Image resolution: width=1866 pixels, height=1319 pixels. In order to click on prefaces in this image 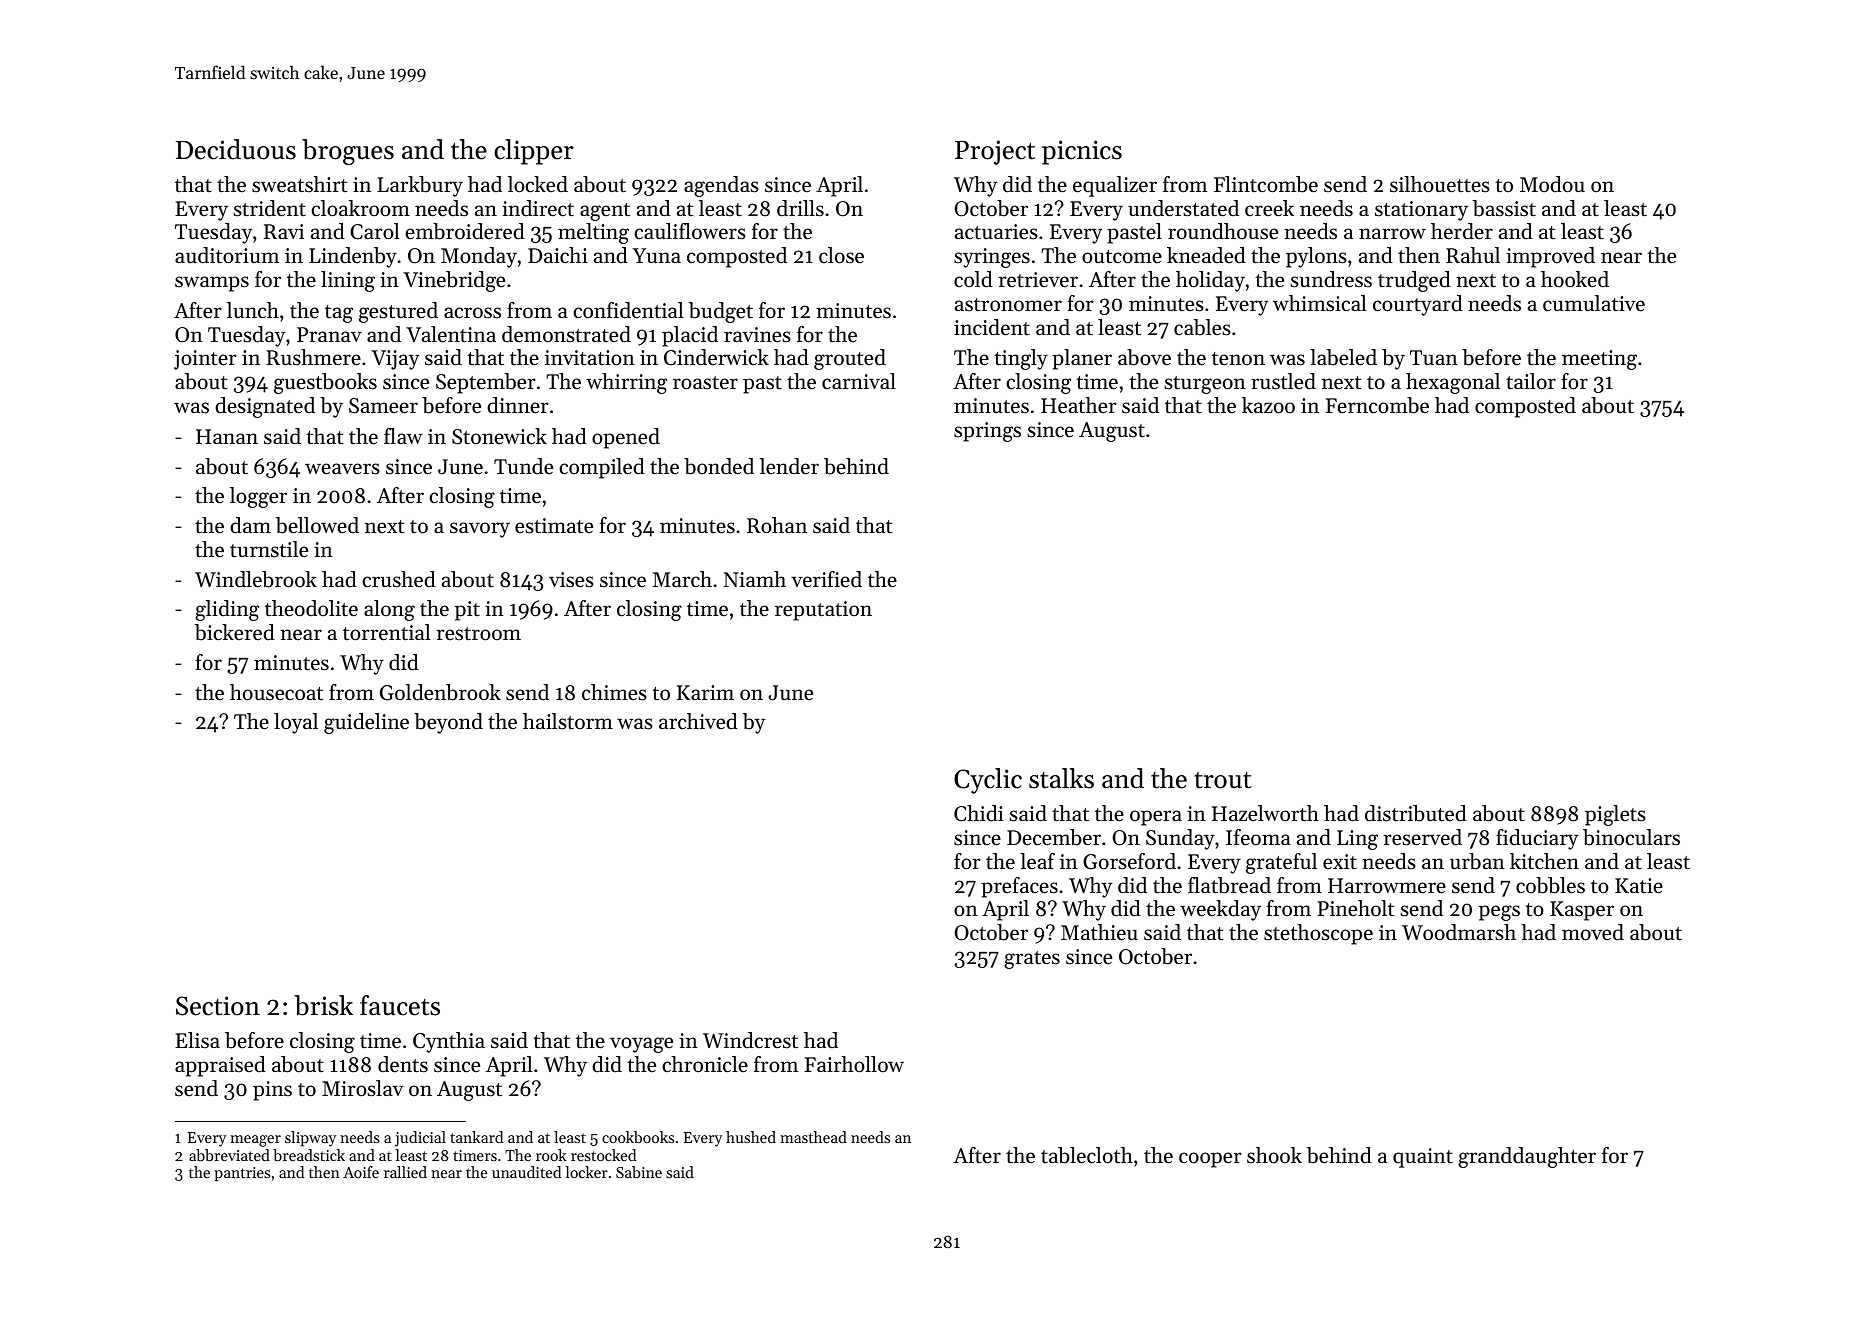, I will do `click(1019, 887)`.
